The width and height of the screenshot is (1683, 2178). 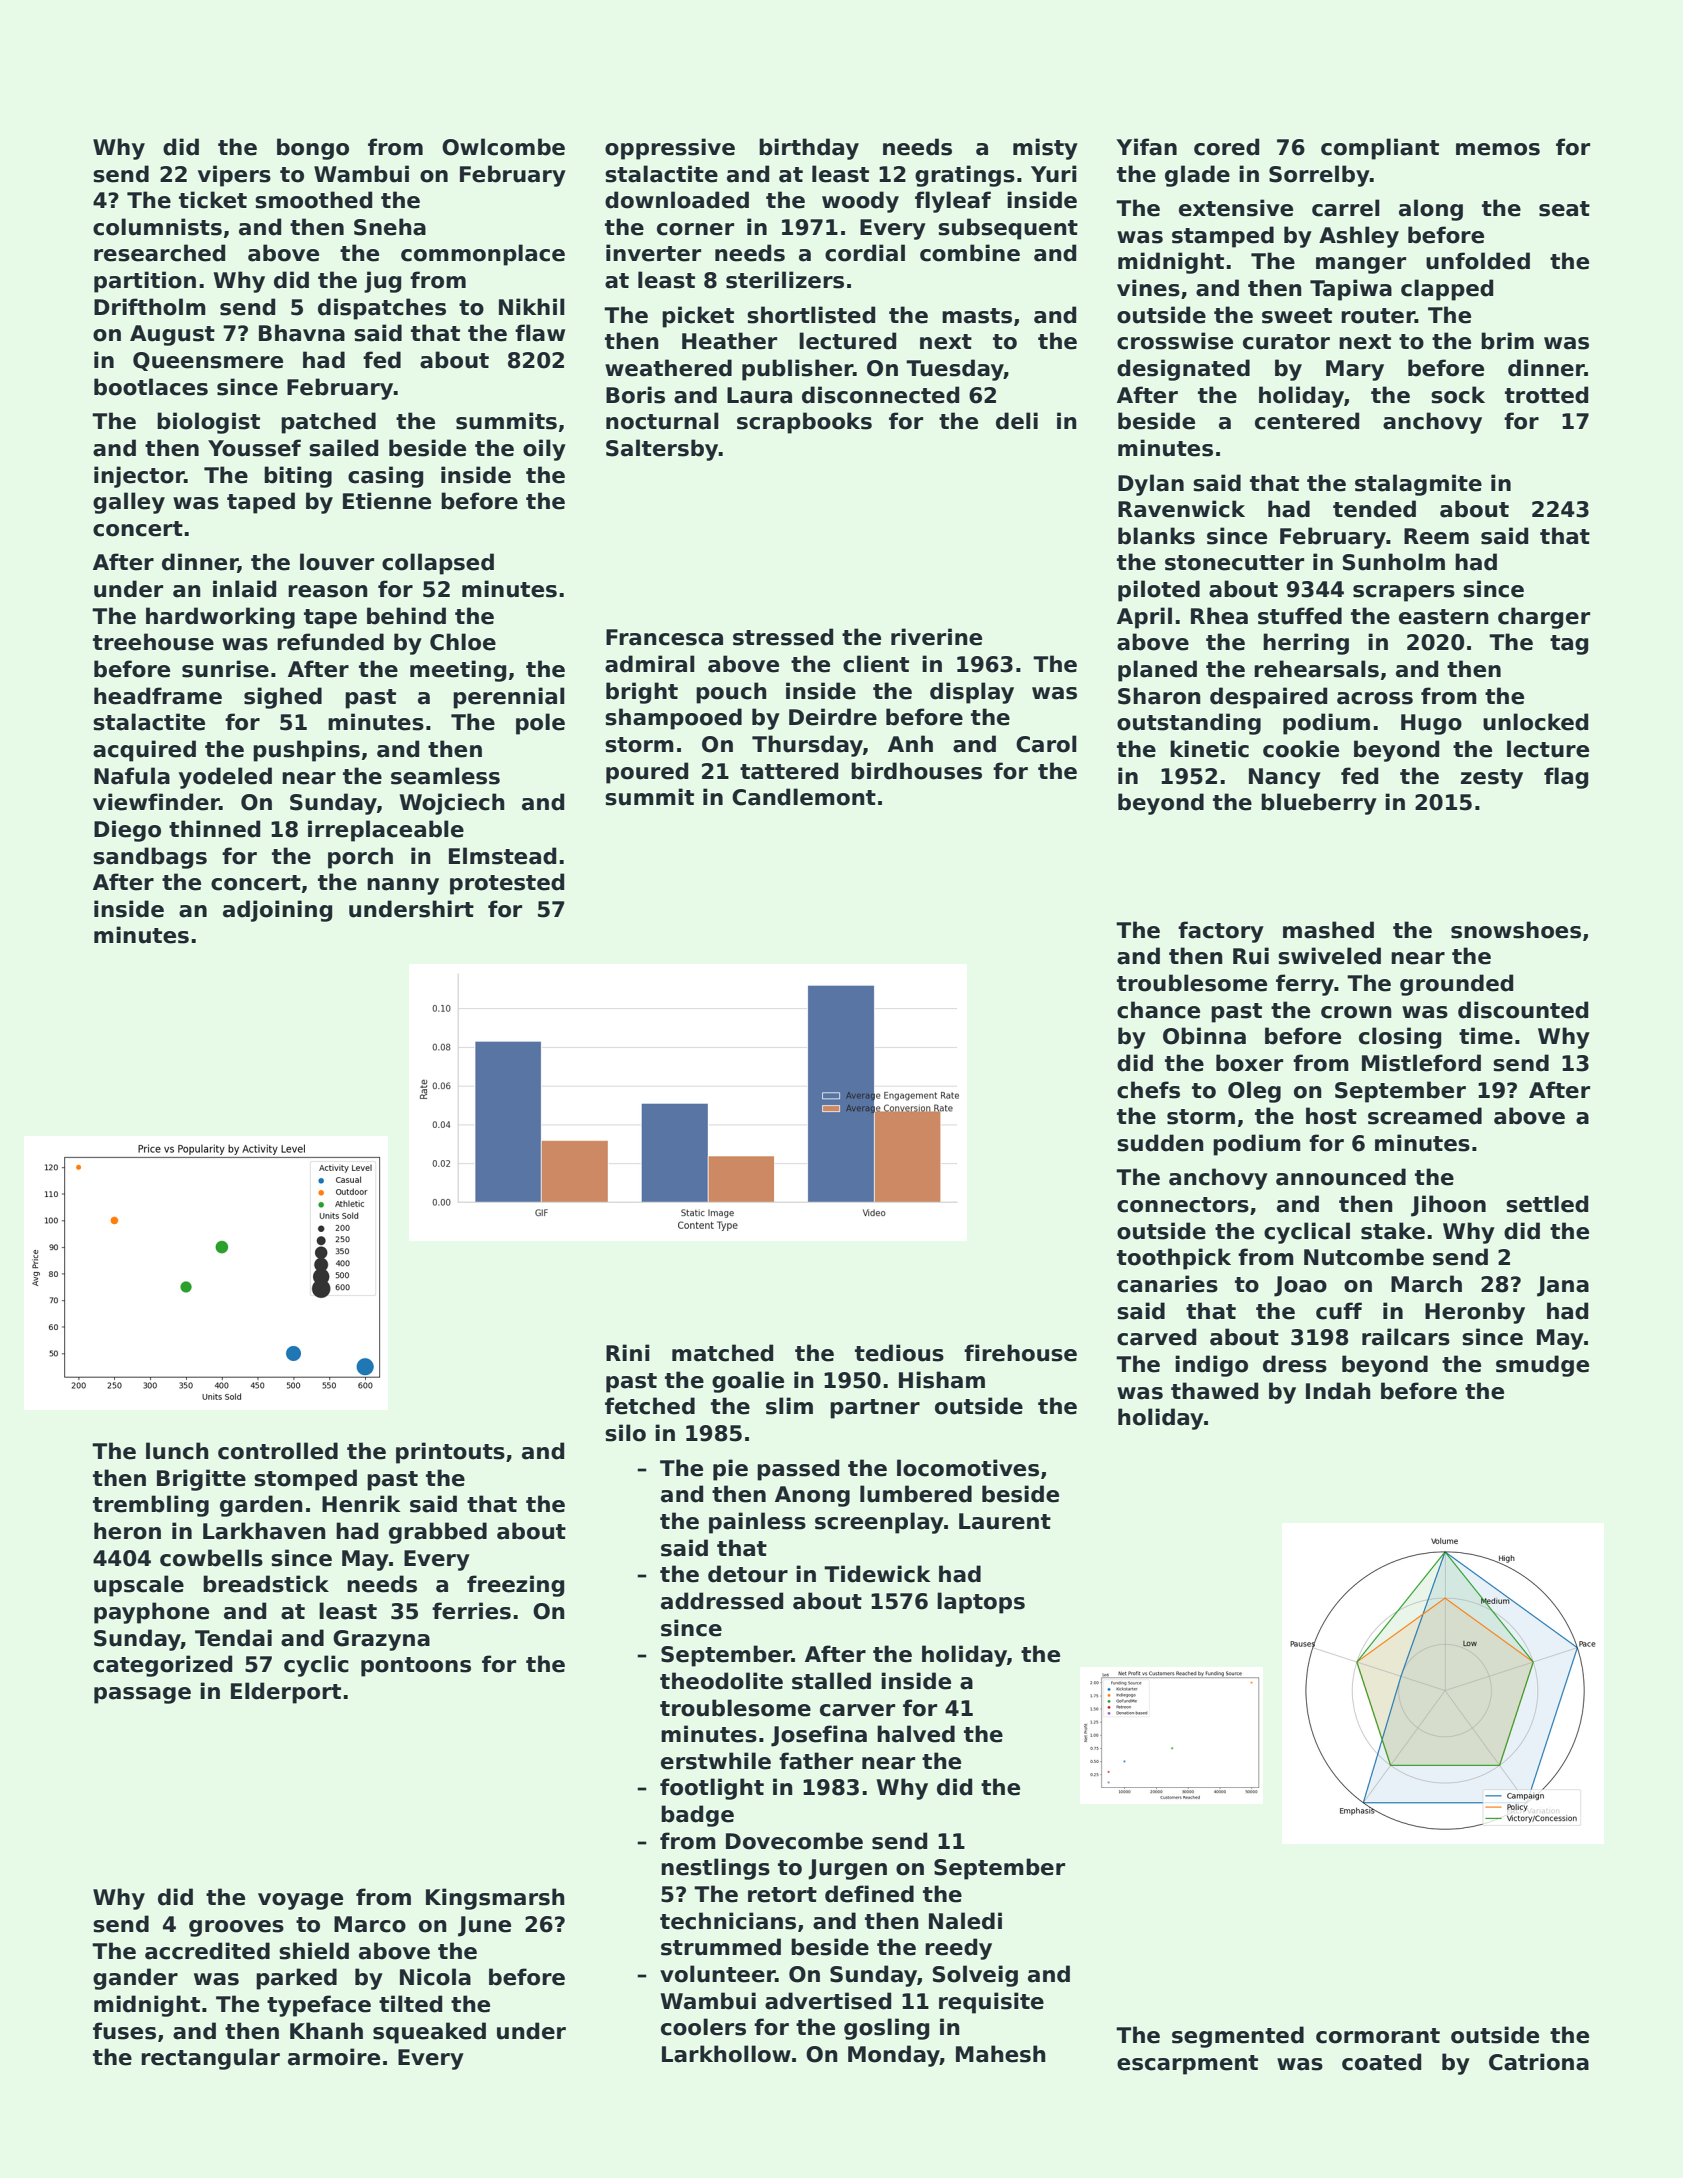 What do you see at coordinates (382, 309) in the screenshot?
I see `dispatches` at bounding box center [382, 309].
